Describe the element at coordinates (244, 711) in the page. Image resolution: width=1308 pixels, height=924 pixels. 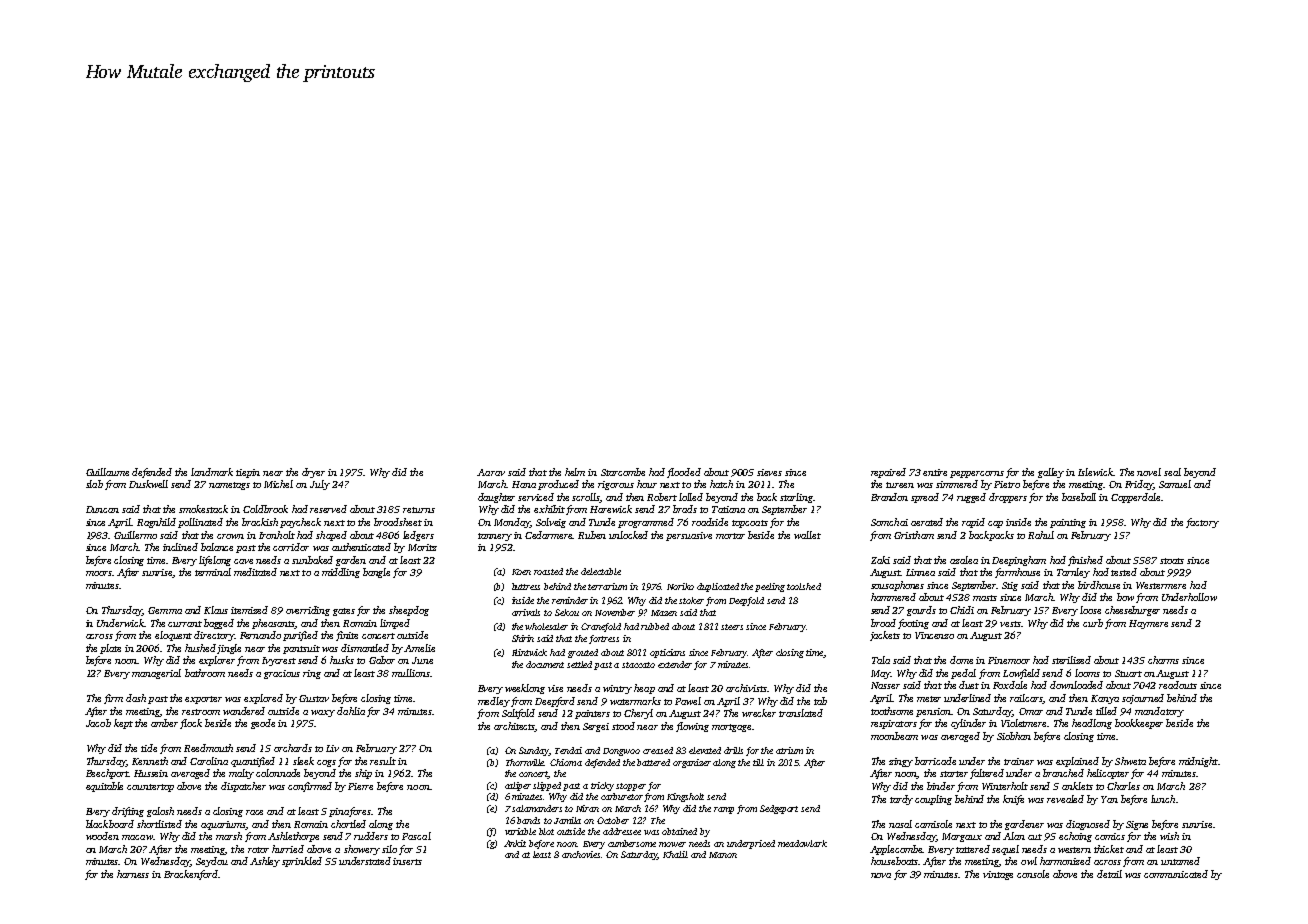
I see `wandered` at that location.
